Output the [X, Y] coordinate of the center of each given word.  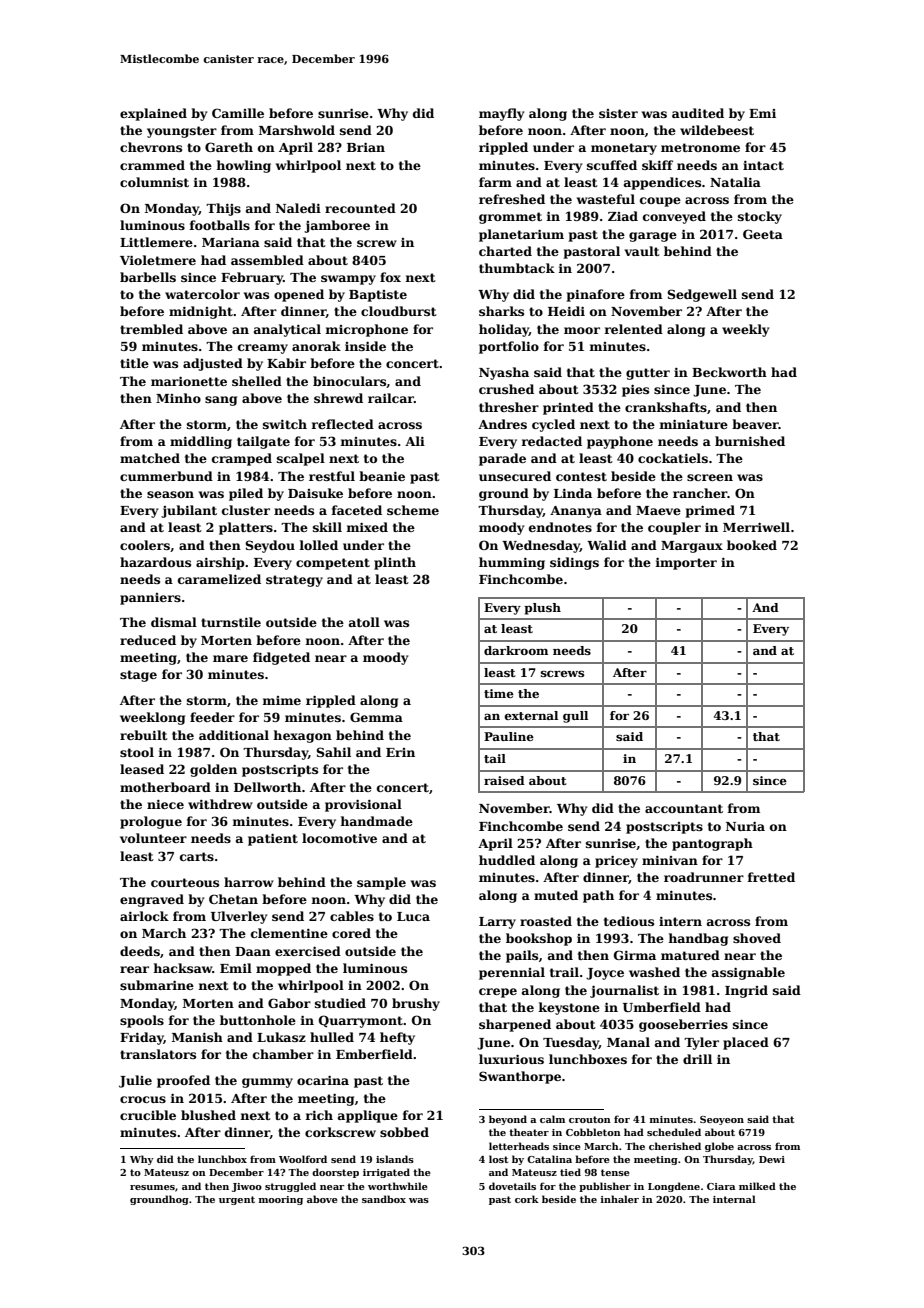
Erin [400, 752]
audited [698, 113]
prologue [151, 822]
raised [504, 780]
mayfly [501, 114]
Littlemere [156, 242]
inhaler [620, 1199]
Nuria [745, 826]
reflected [342, 424]
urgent [237, 1200]
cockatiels [673, 458]
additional [234, 735]
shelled [257, 381]
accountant [684, 808]
